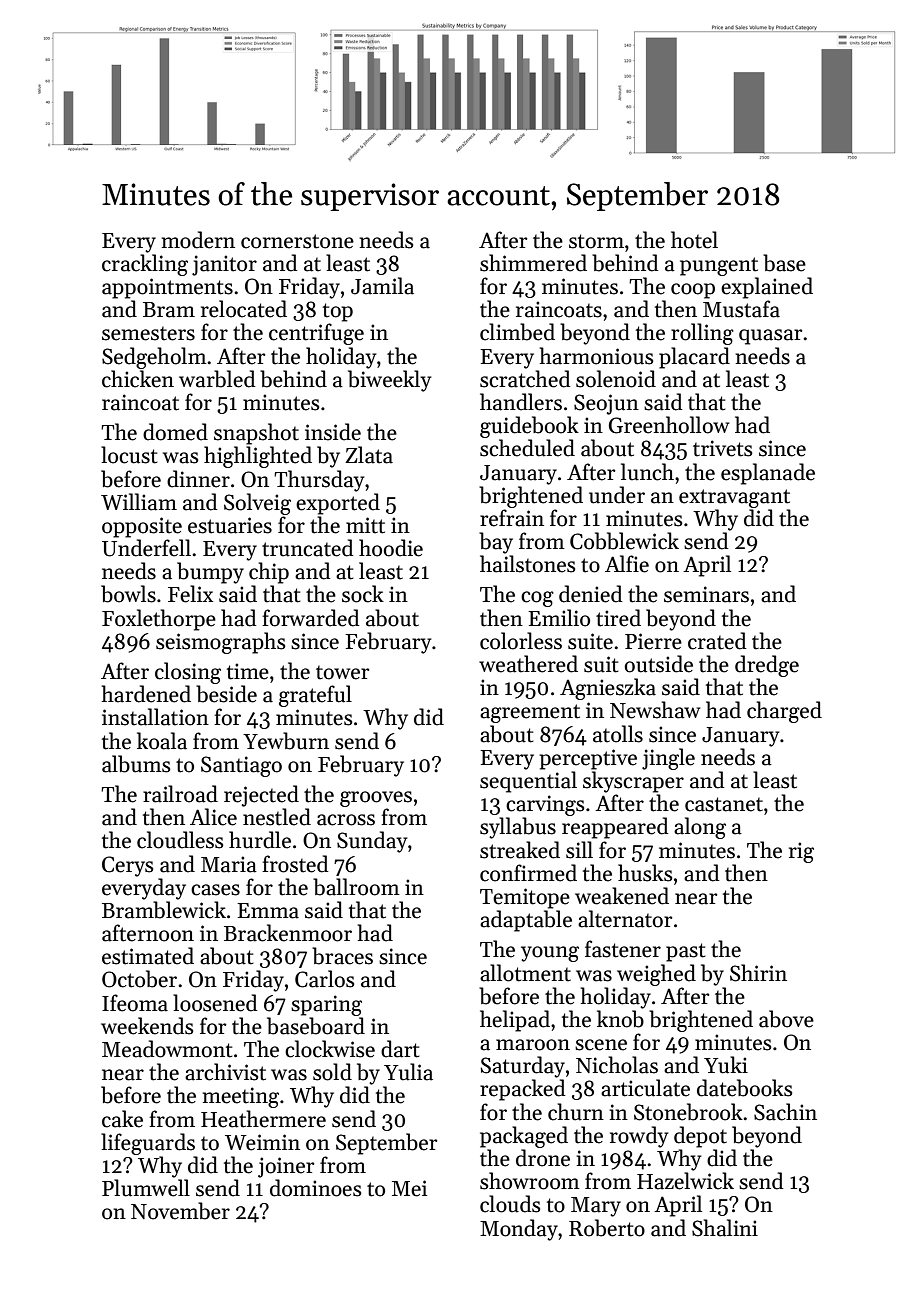 This screenshot has width=924, height=1311. Describe the element at coordinates (382, 286) in the screenshot. I see `Jamila` at that location.
